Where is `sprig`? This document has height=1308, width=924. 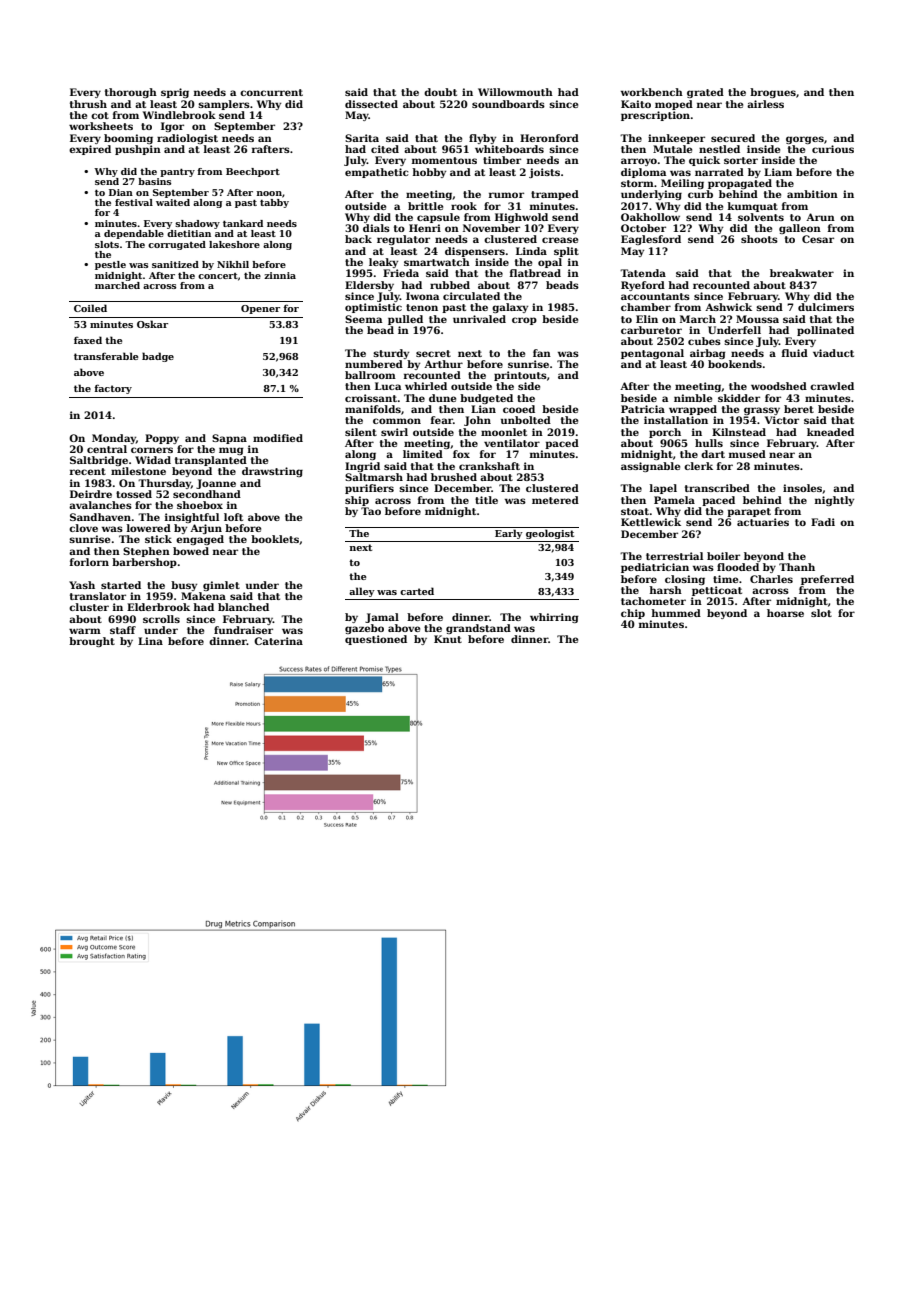 sprig is located at coordinates (175, 93).
